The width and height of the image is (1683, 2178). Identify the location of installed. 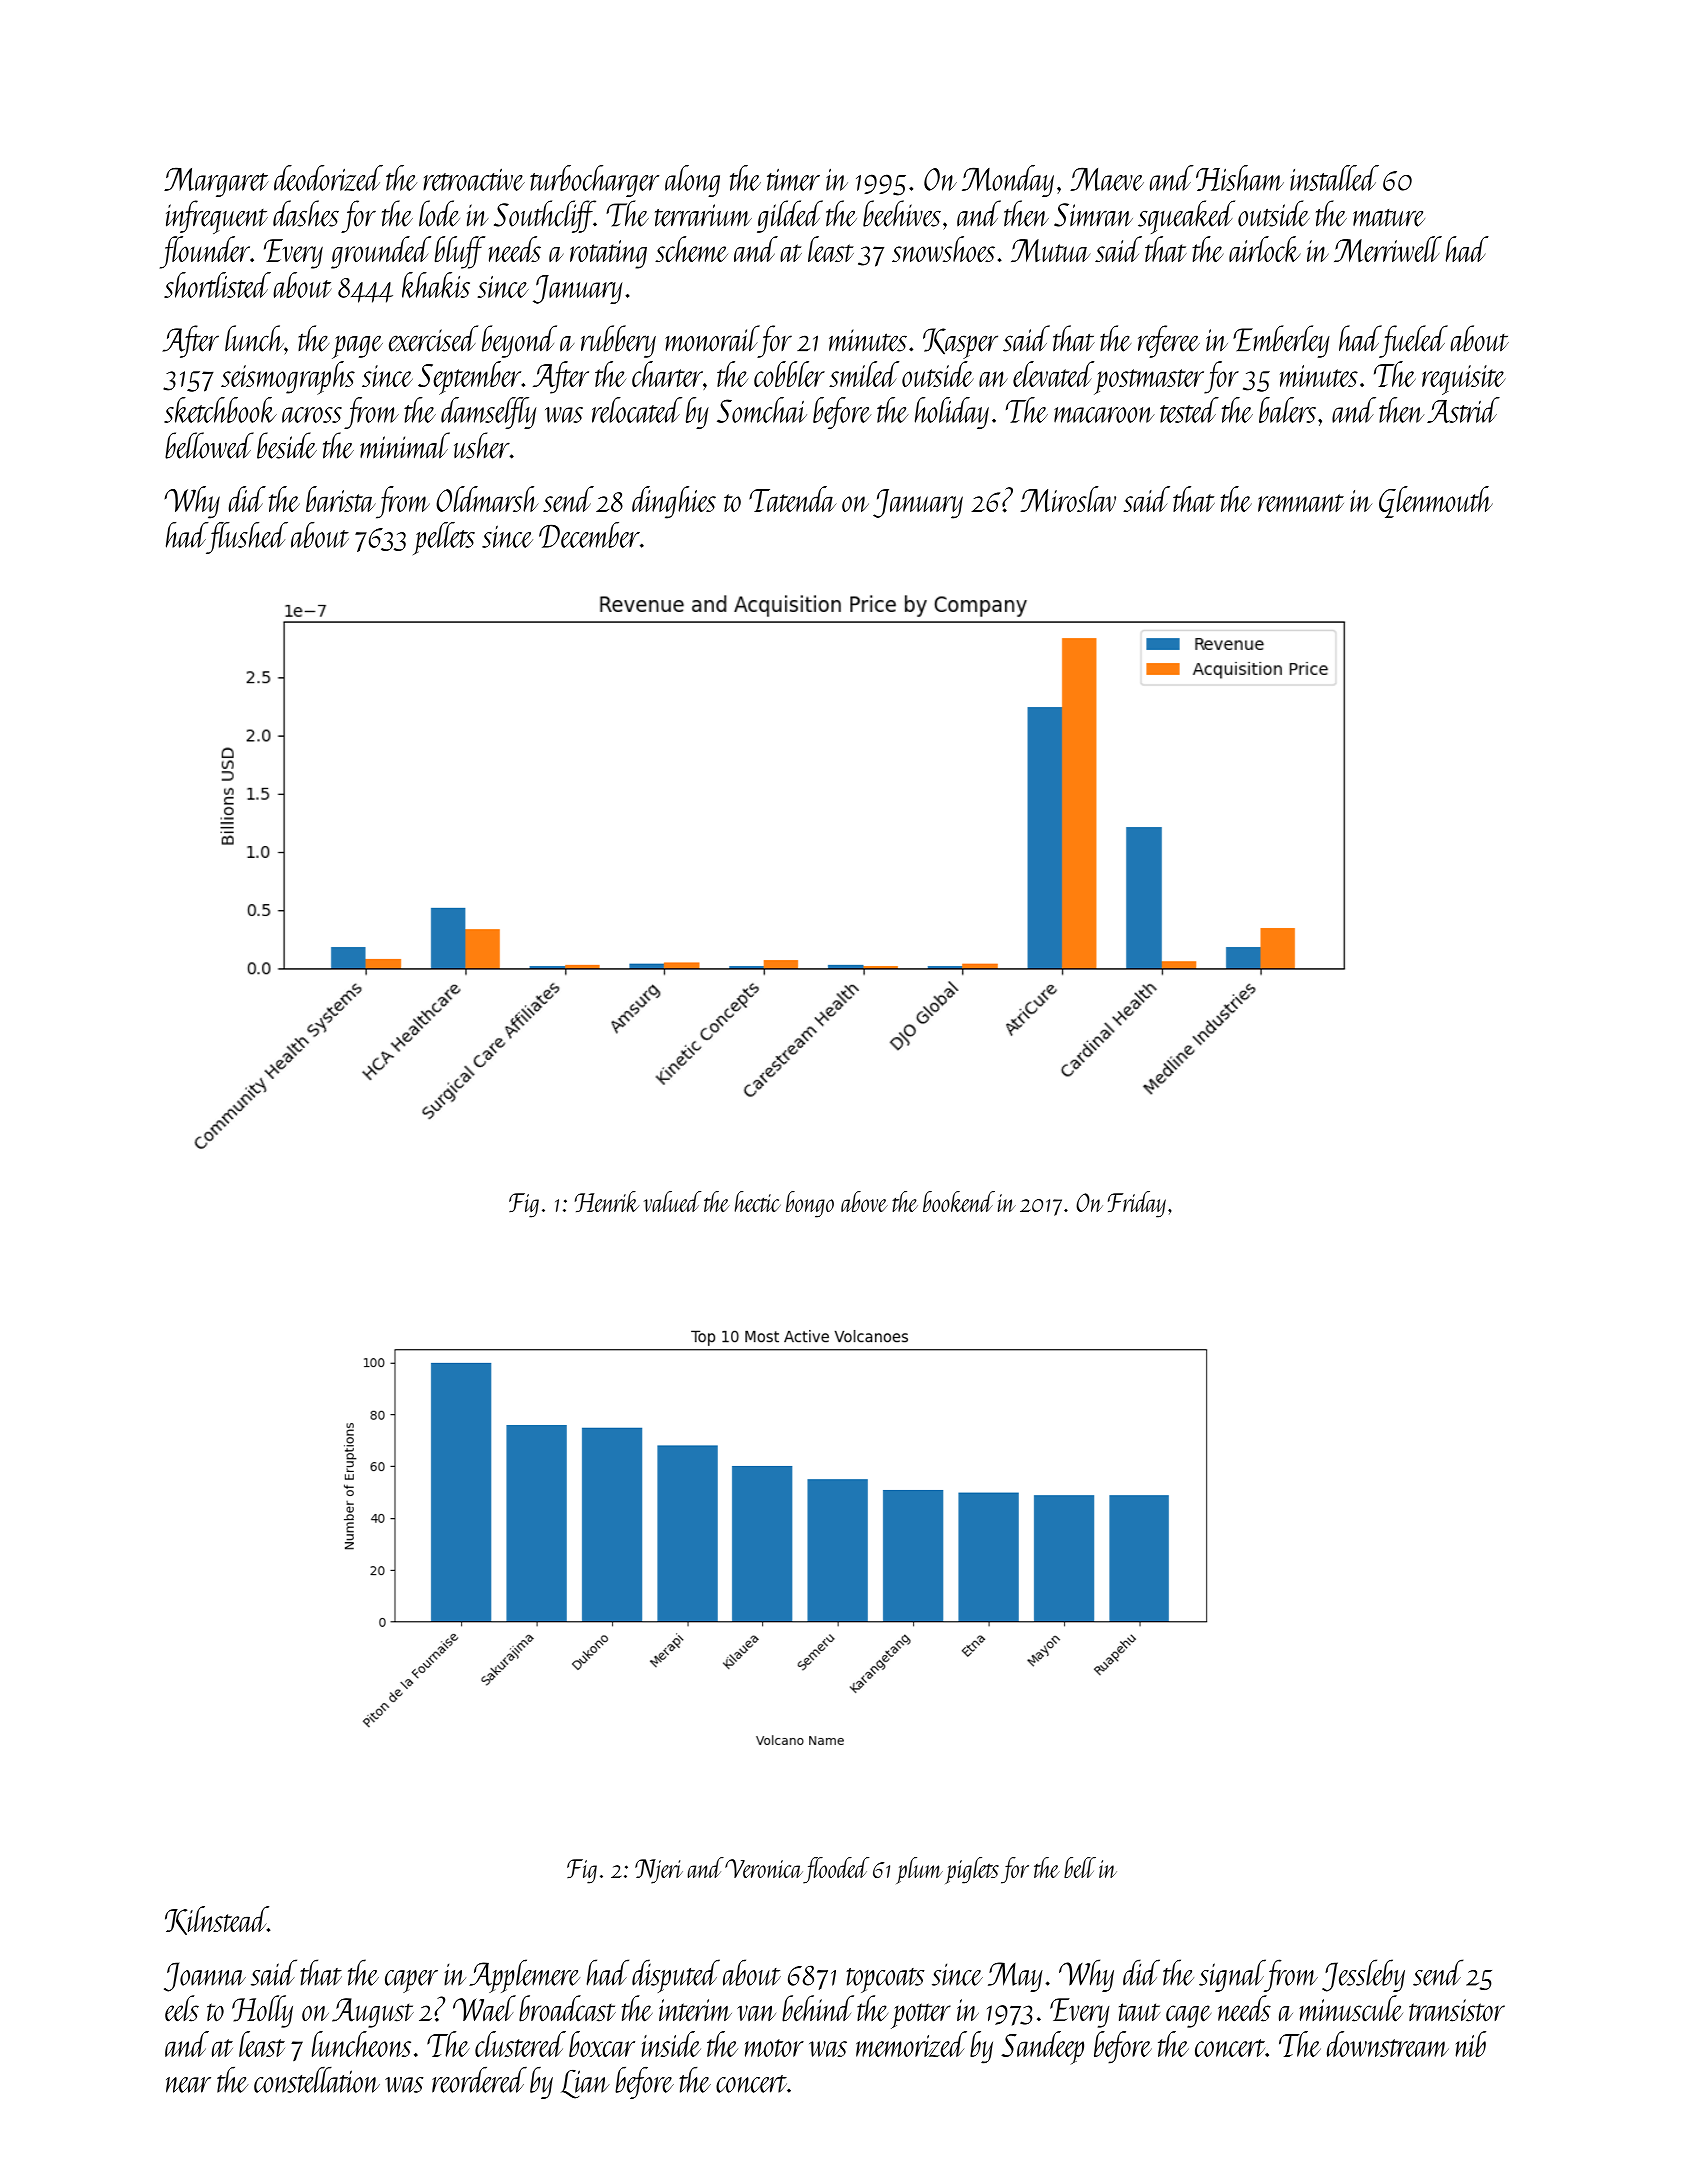
(1334, 178).
